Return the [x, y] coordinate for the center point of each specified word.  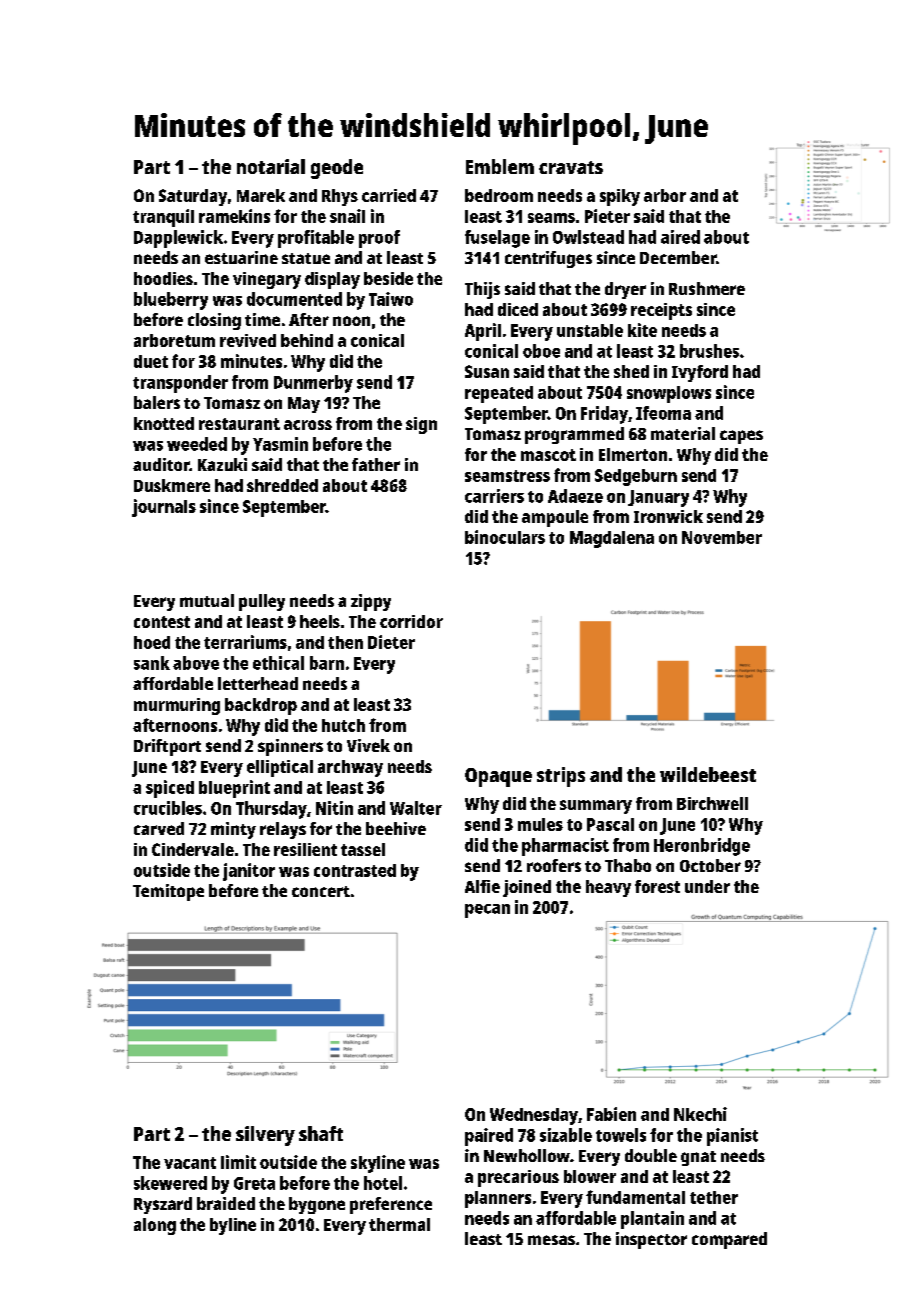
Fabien [611, 1114]
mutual [207, 600]
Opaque [498, 777]
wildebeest [708, 774]
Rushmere [707, 288]
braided [226, 1203]
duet [151, 361]
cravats [571, 167]
